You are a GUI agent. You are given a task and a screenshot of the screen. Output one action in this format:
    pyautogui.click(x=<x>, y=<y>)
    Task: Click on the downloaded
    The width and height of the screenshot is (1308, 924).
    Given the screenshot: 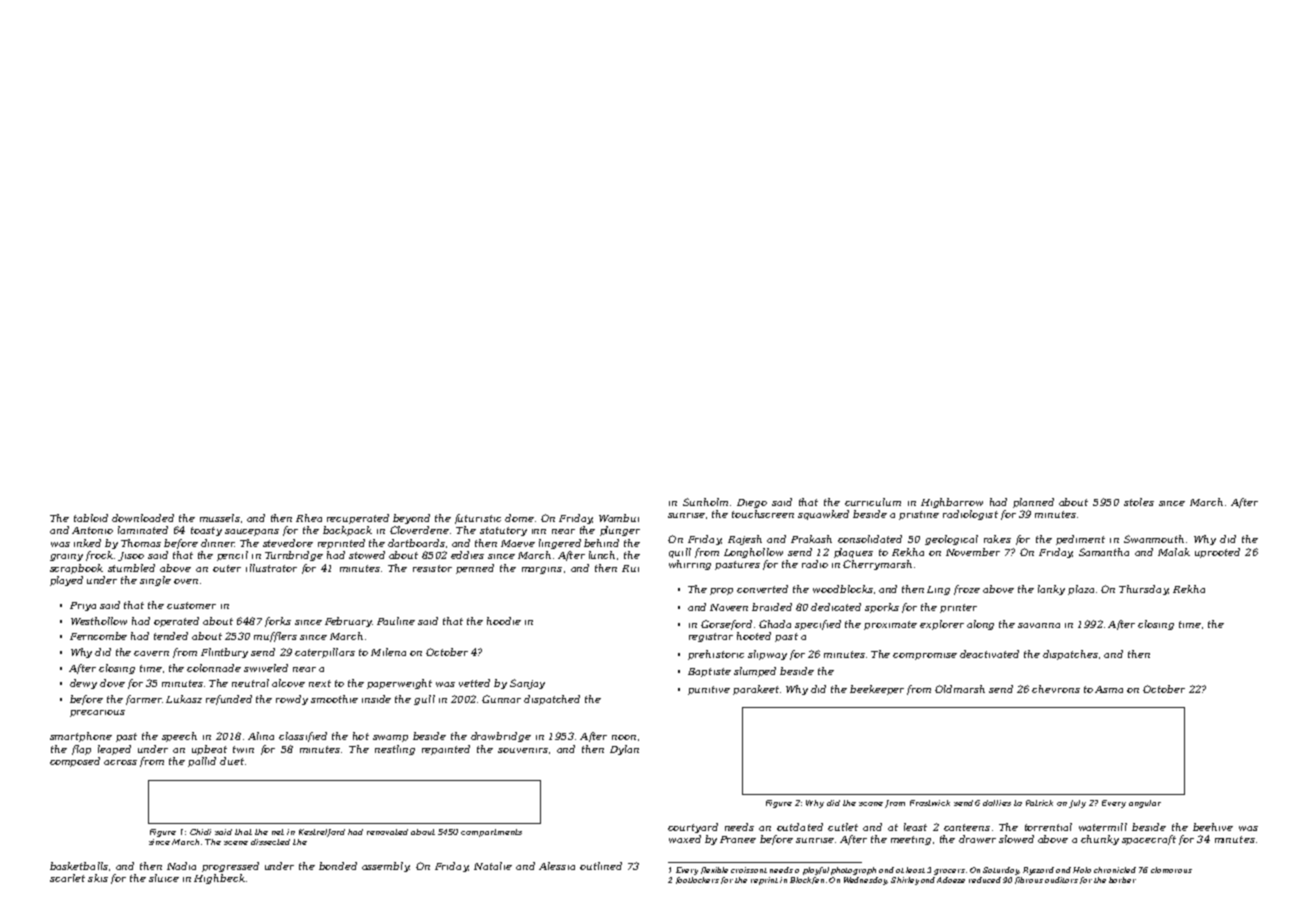 What is the action you would take?
    pyautogui.click(x=143, y=518)
